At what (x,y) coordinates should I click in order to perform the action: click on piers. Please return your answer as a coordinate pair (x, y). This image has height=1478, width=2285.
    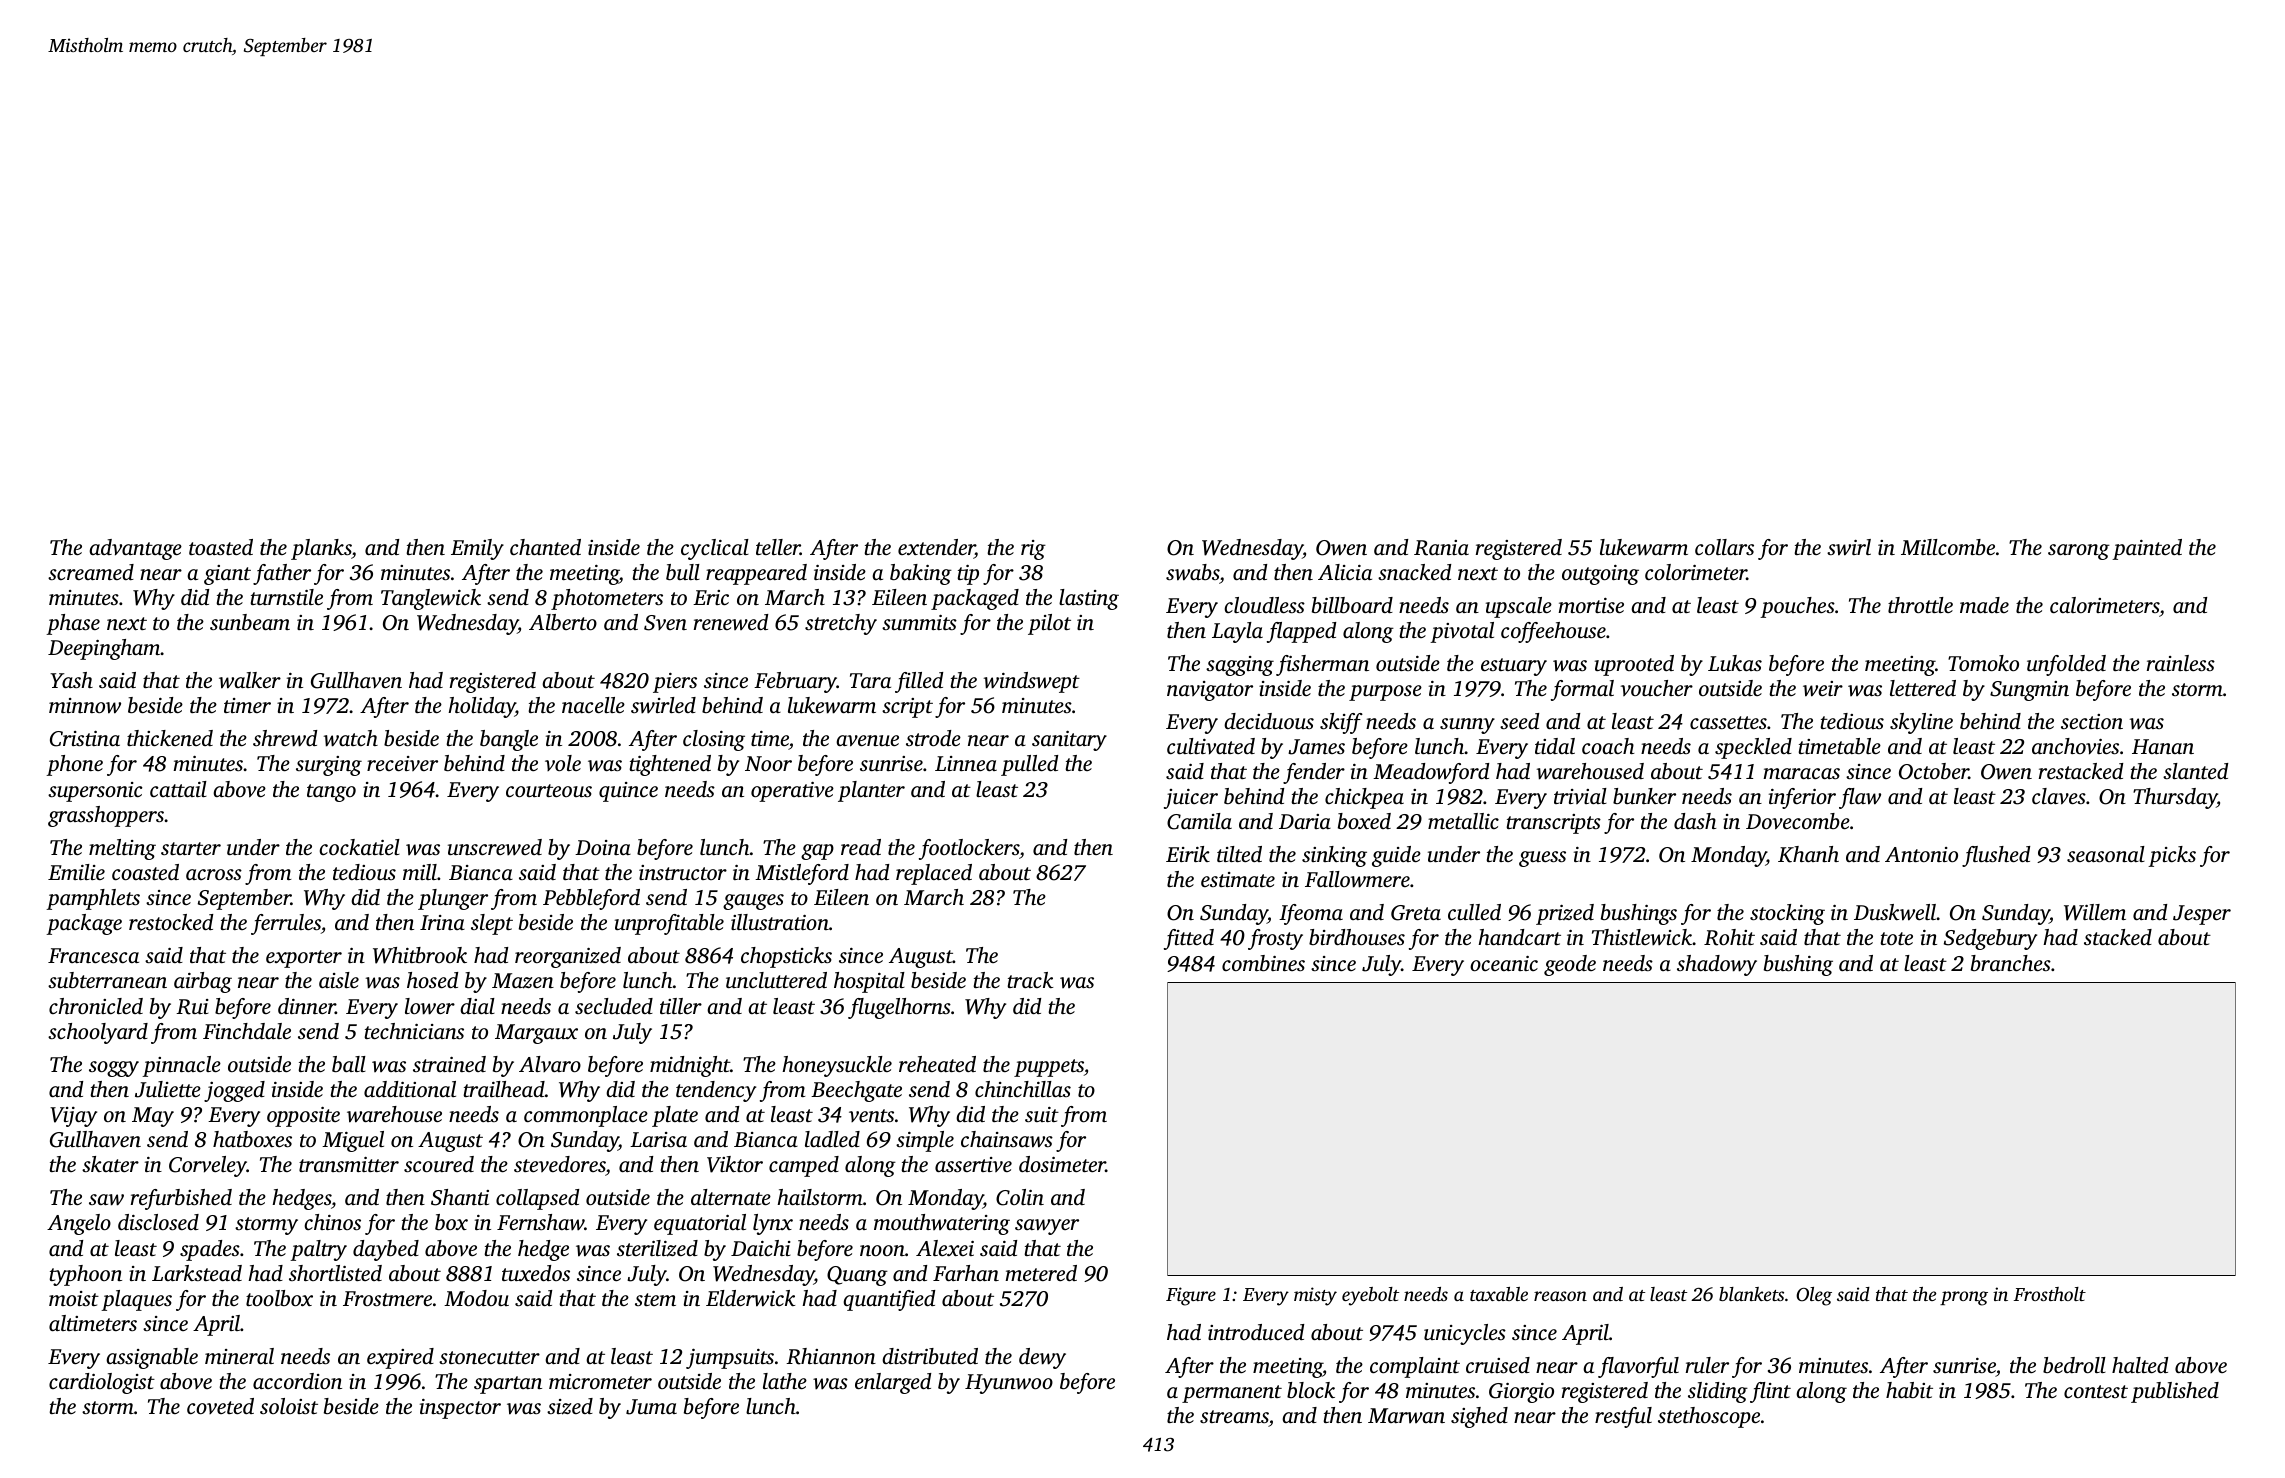
    Looking at the image, I should click on (675, 683).
